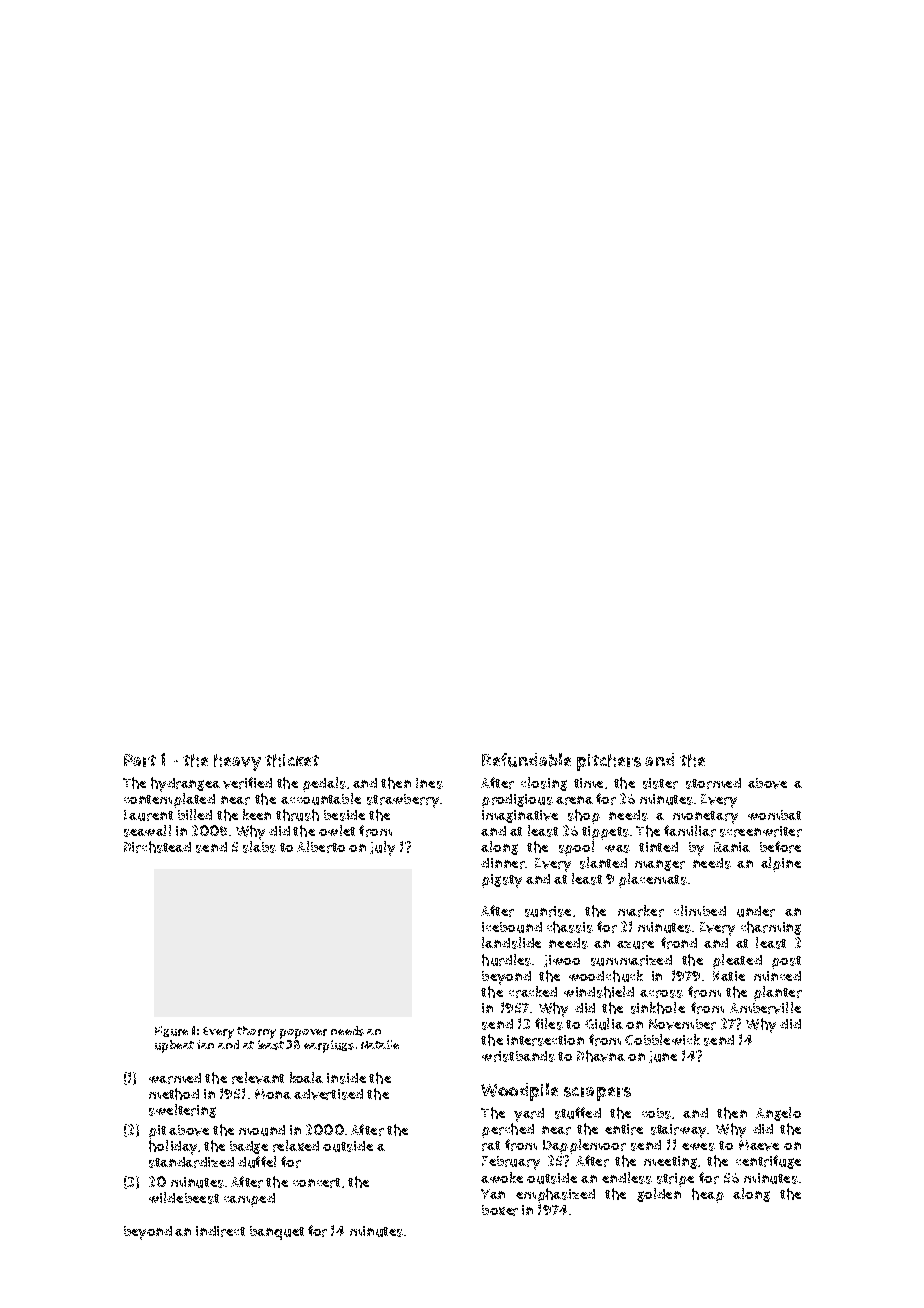 The image size is (924, 1308). I want to click on indirect, so click(220, 1231).
